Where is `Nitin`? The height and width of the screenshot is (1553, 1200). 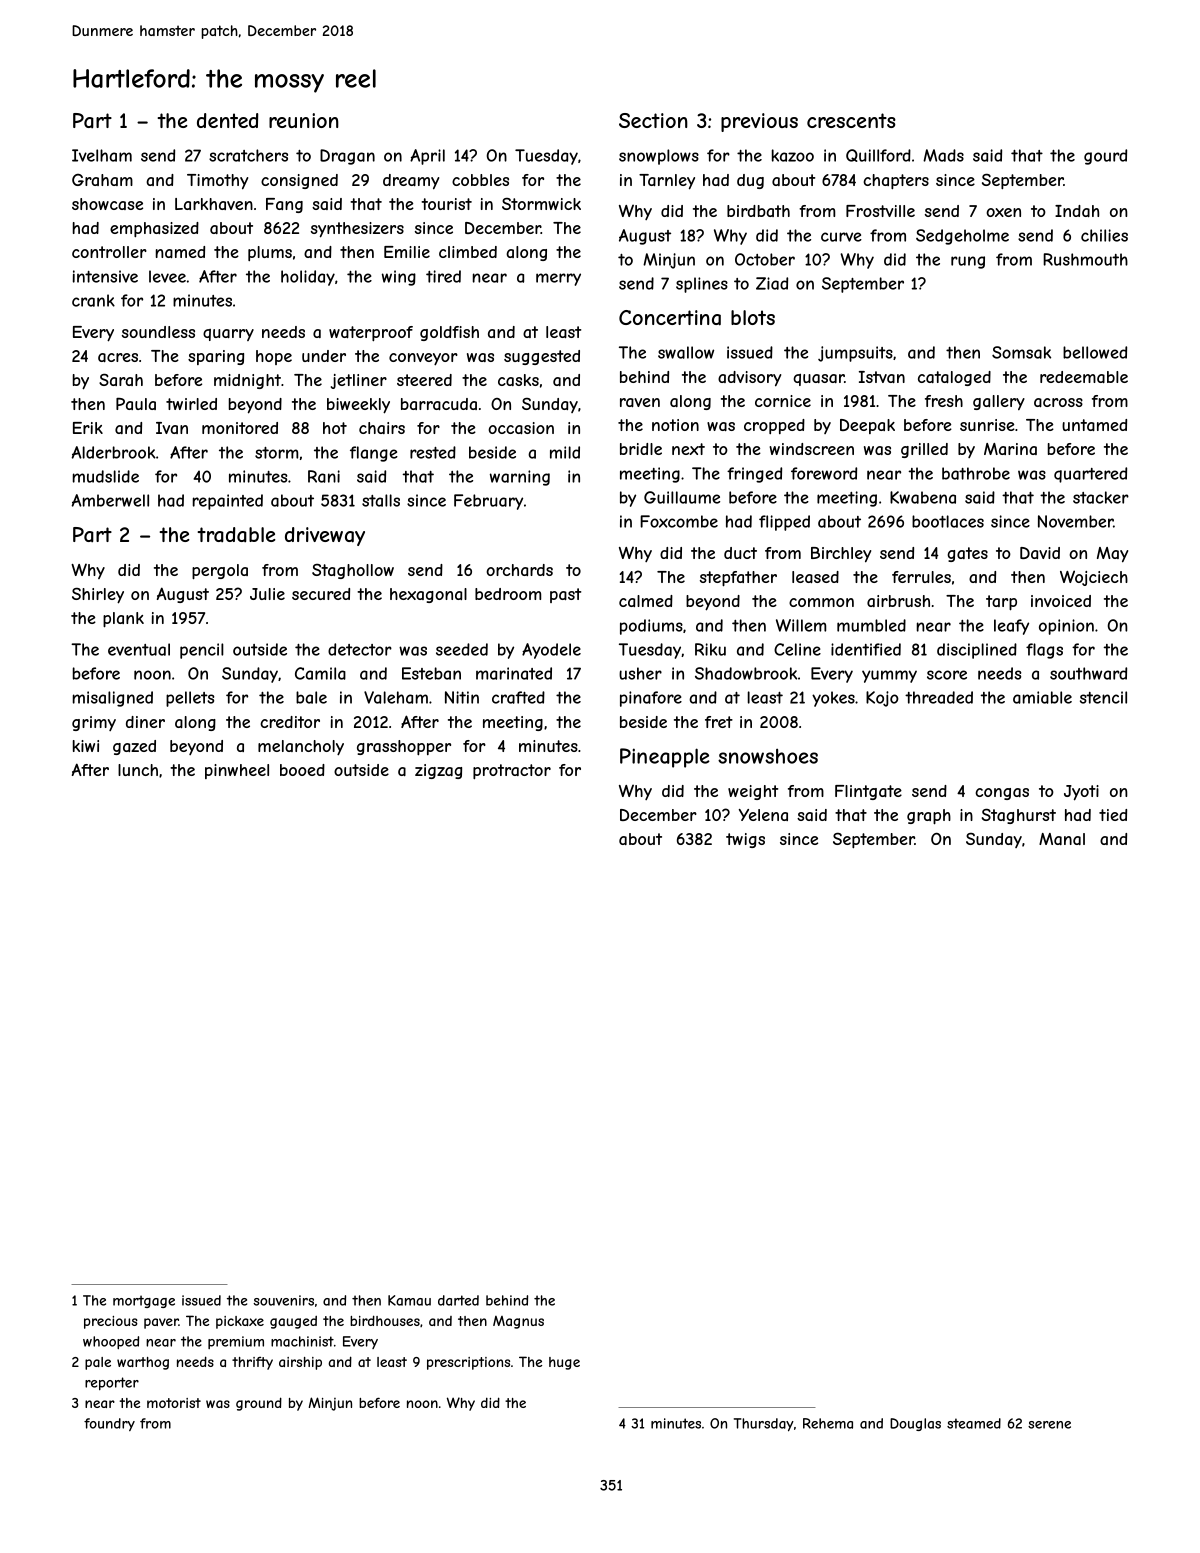
Nitin is located at coordinates (462, 697).
